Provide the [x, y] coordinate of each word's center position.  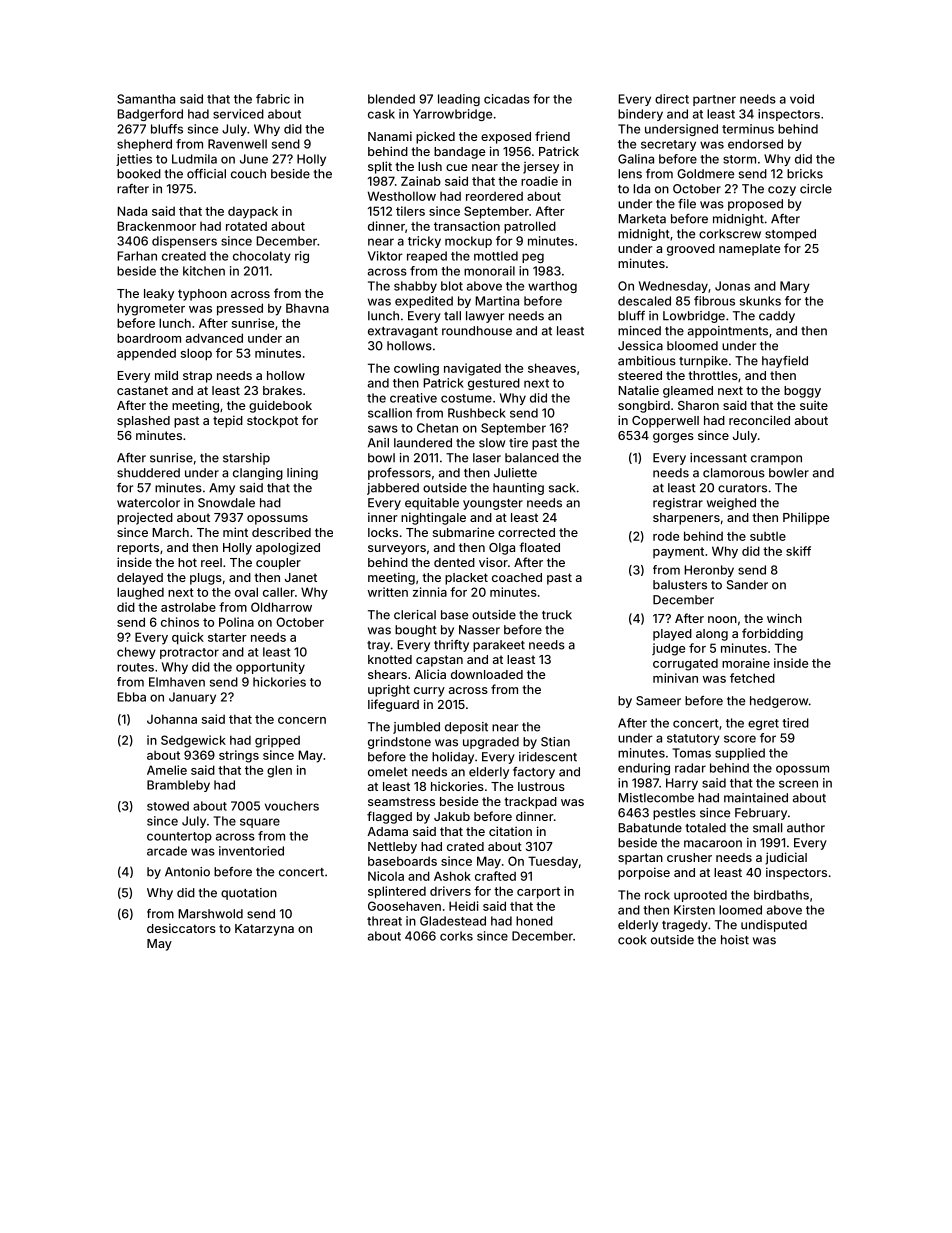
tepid [228, 421]
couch [248, 174]
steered [640, 375]
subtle [768, 536]
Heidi [463, 906]
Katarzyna [264, 930]
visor [493, 562]
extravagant [403, 332]
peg [533, 258]
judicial [786, 858]
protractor [189, 653]
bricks [805, 174]
